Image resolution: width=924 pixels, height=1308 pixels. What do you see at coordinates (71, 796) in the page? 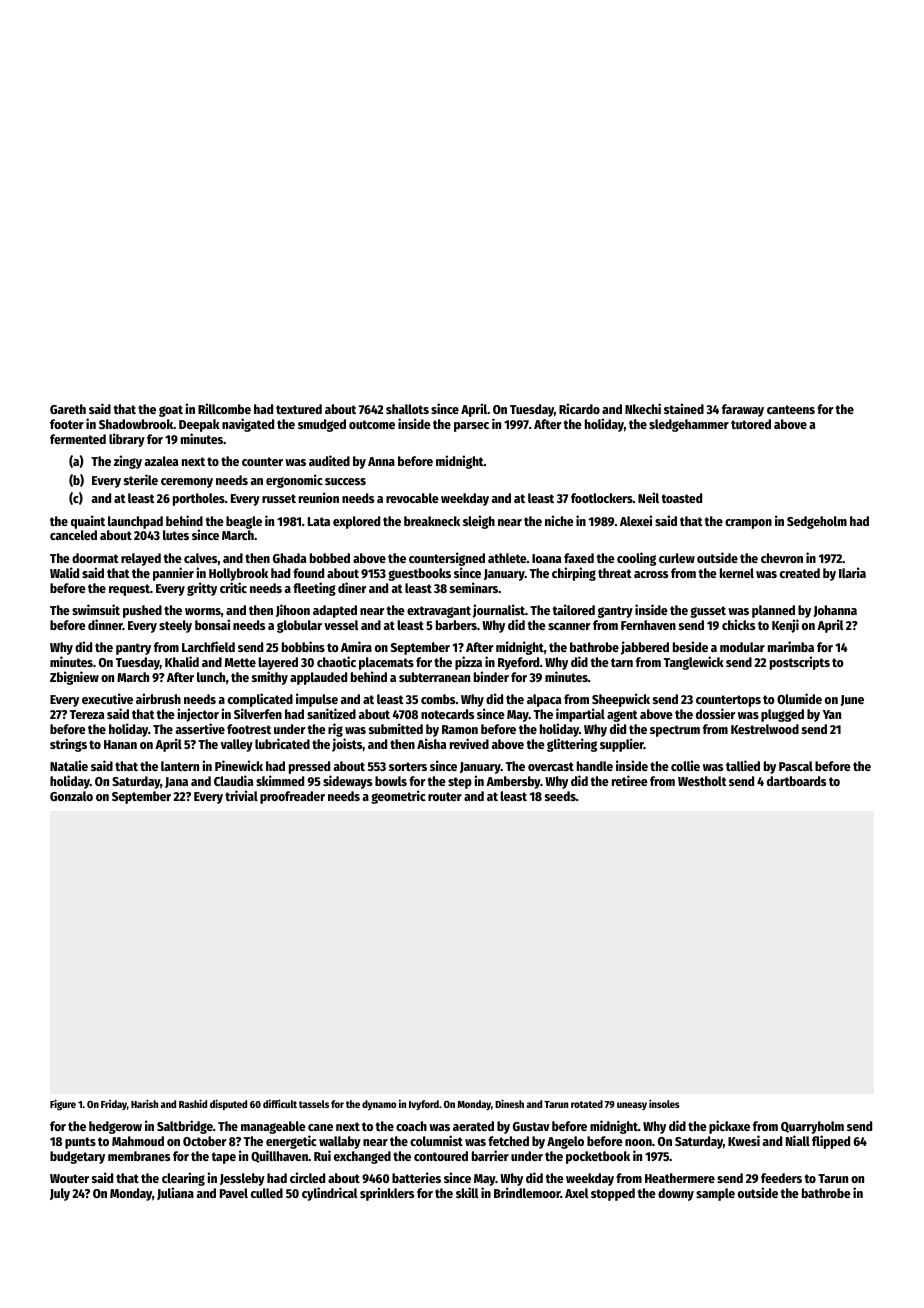
I see `Gonzalo` at bounding box center [71, 796].
